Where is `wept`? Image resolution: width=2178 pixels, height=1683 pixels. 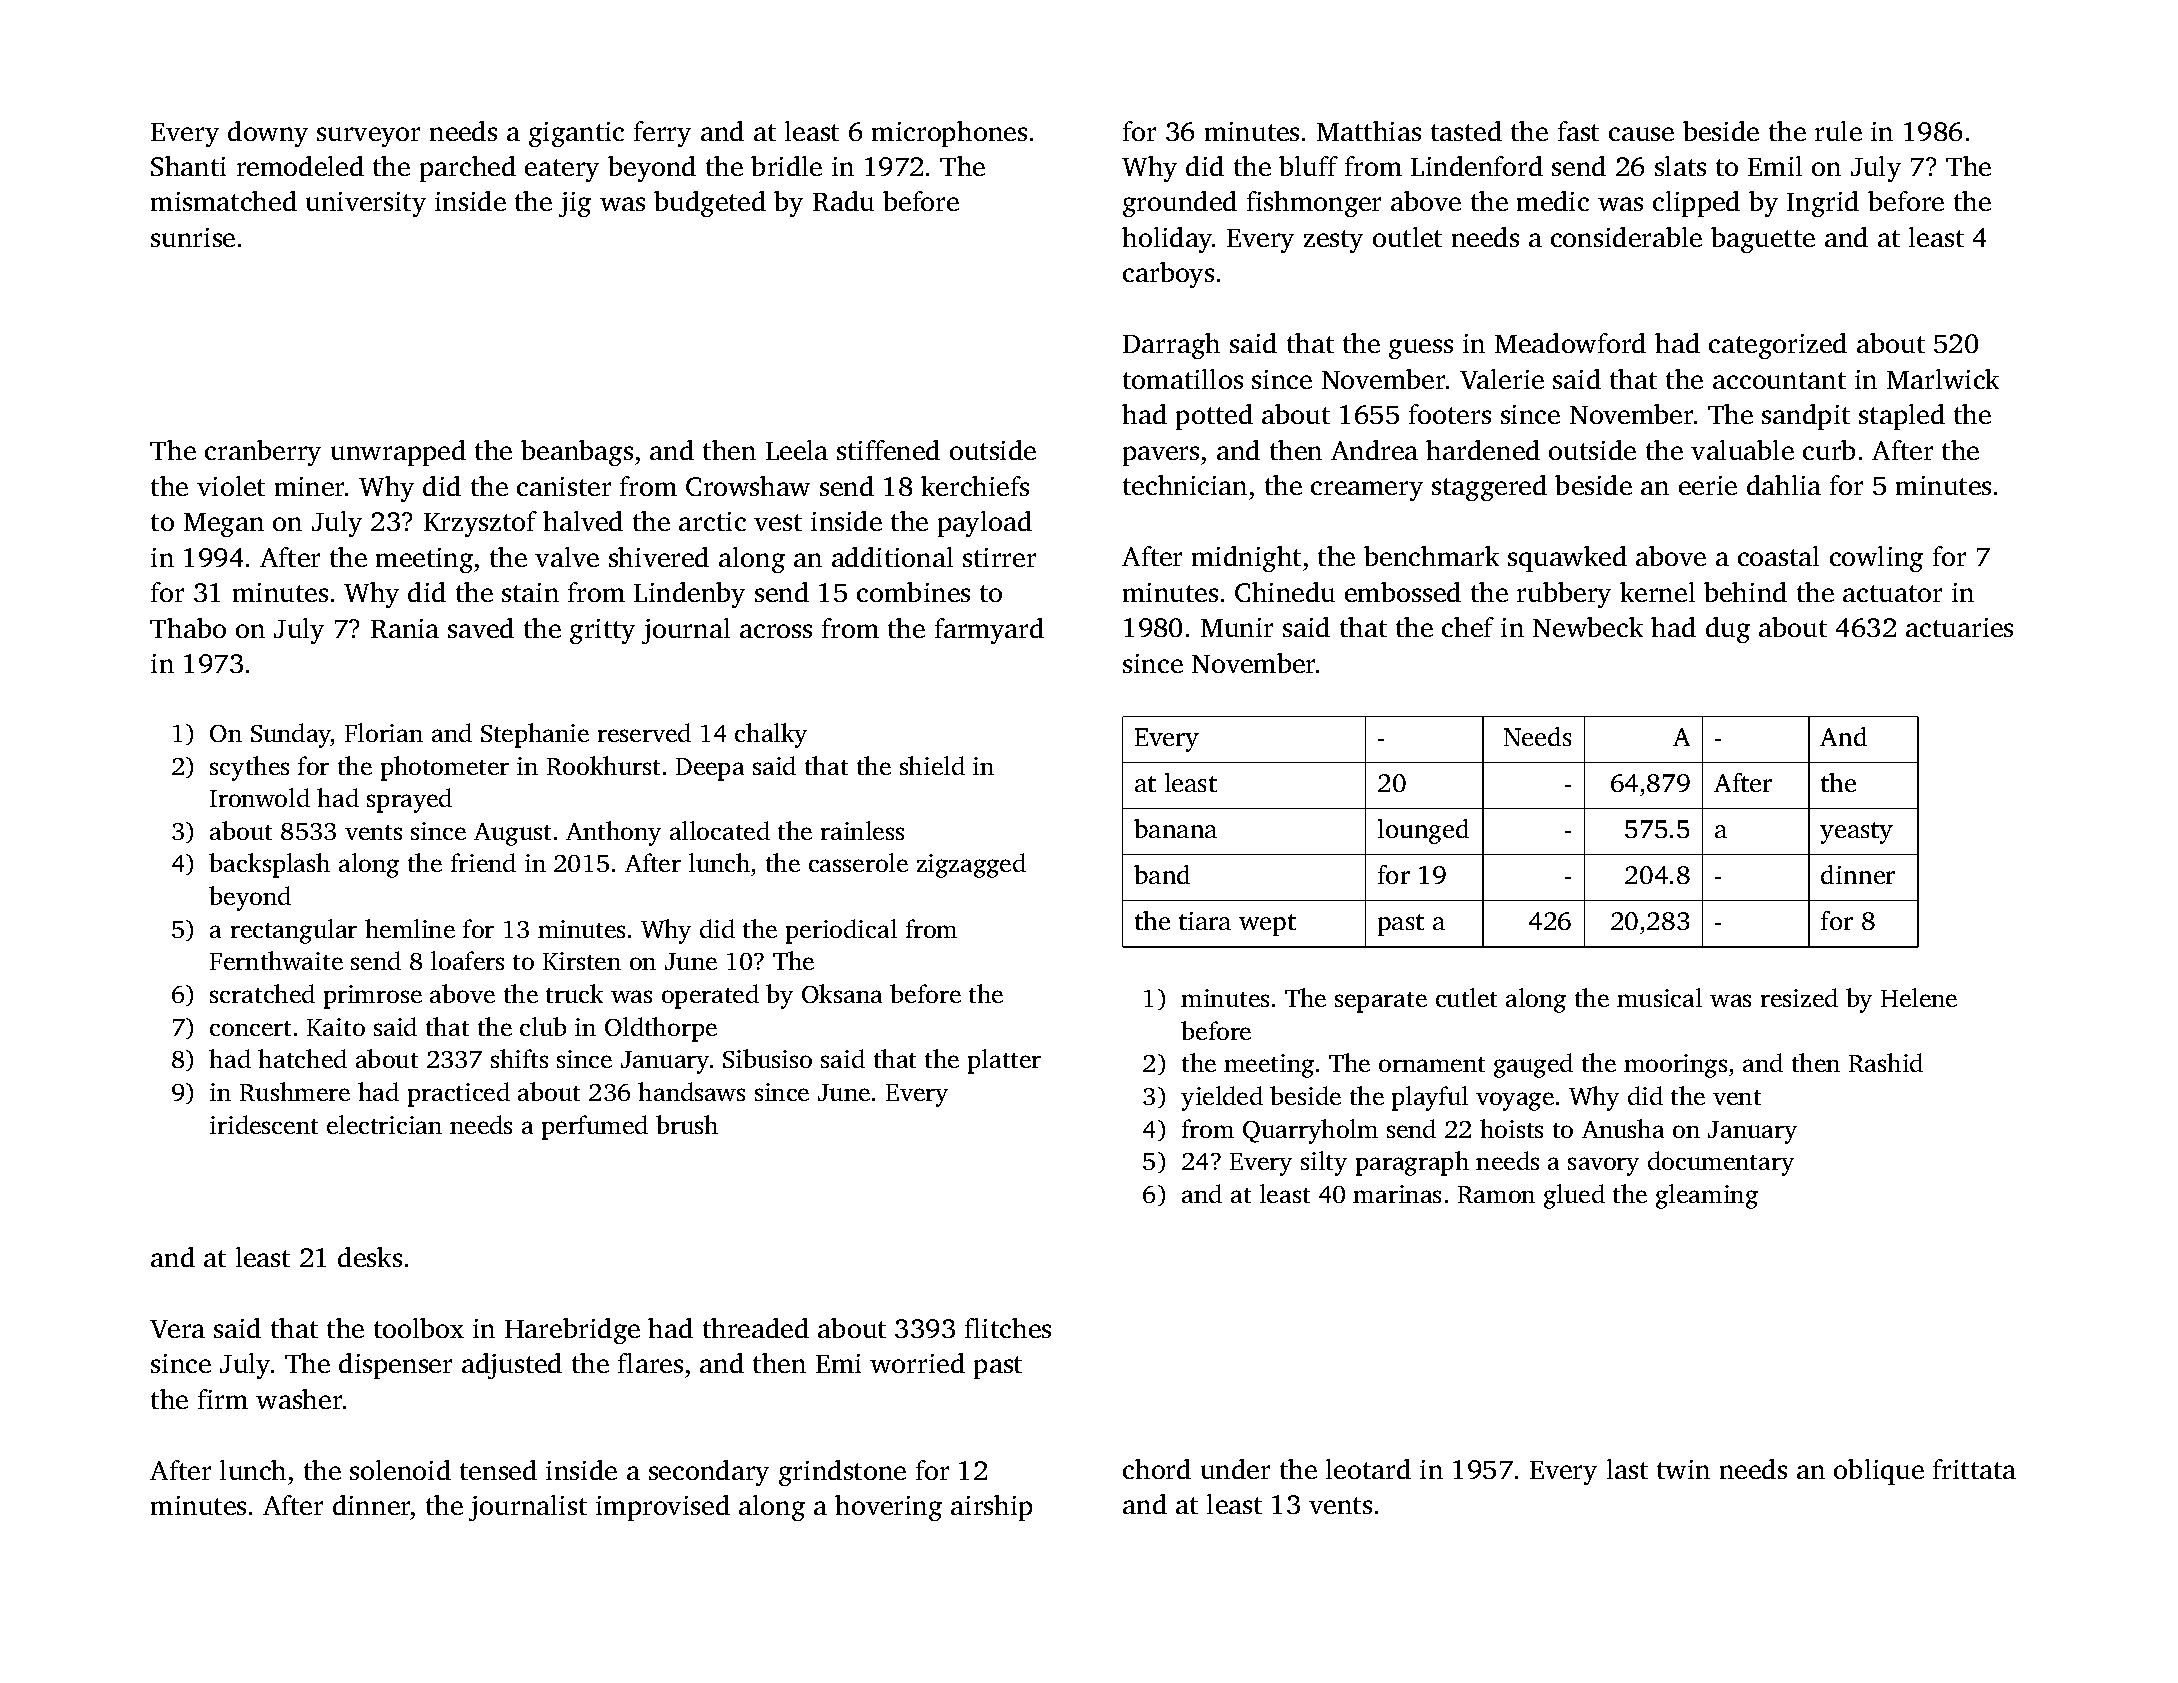 wept is located at coordinates (1267, 925).
